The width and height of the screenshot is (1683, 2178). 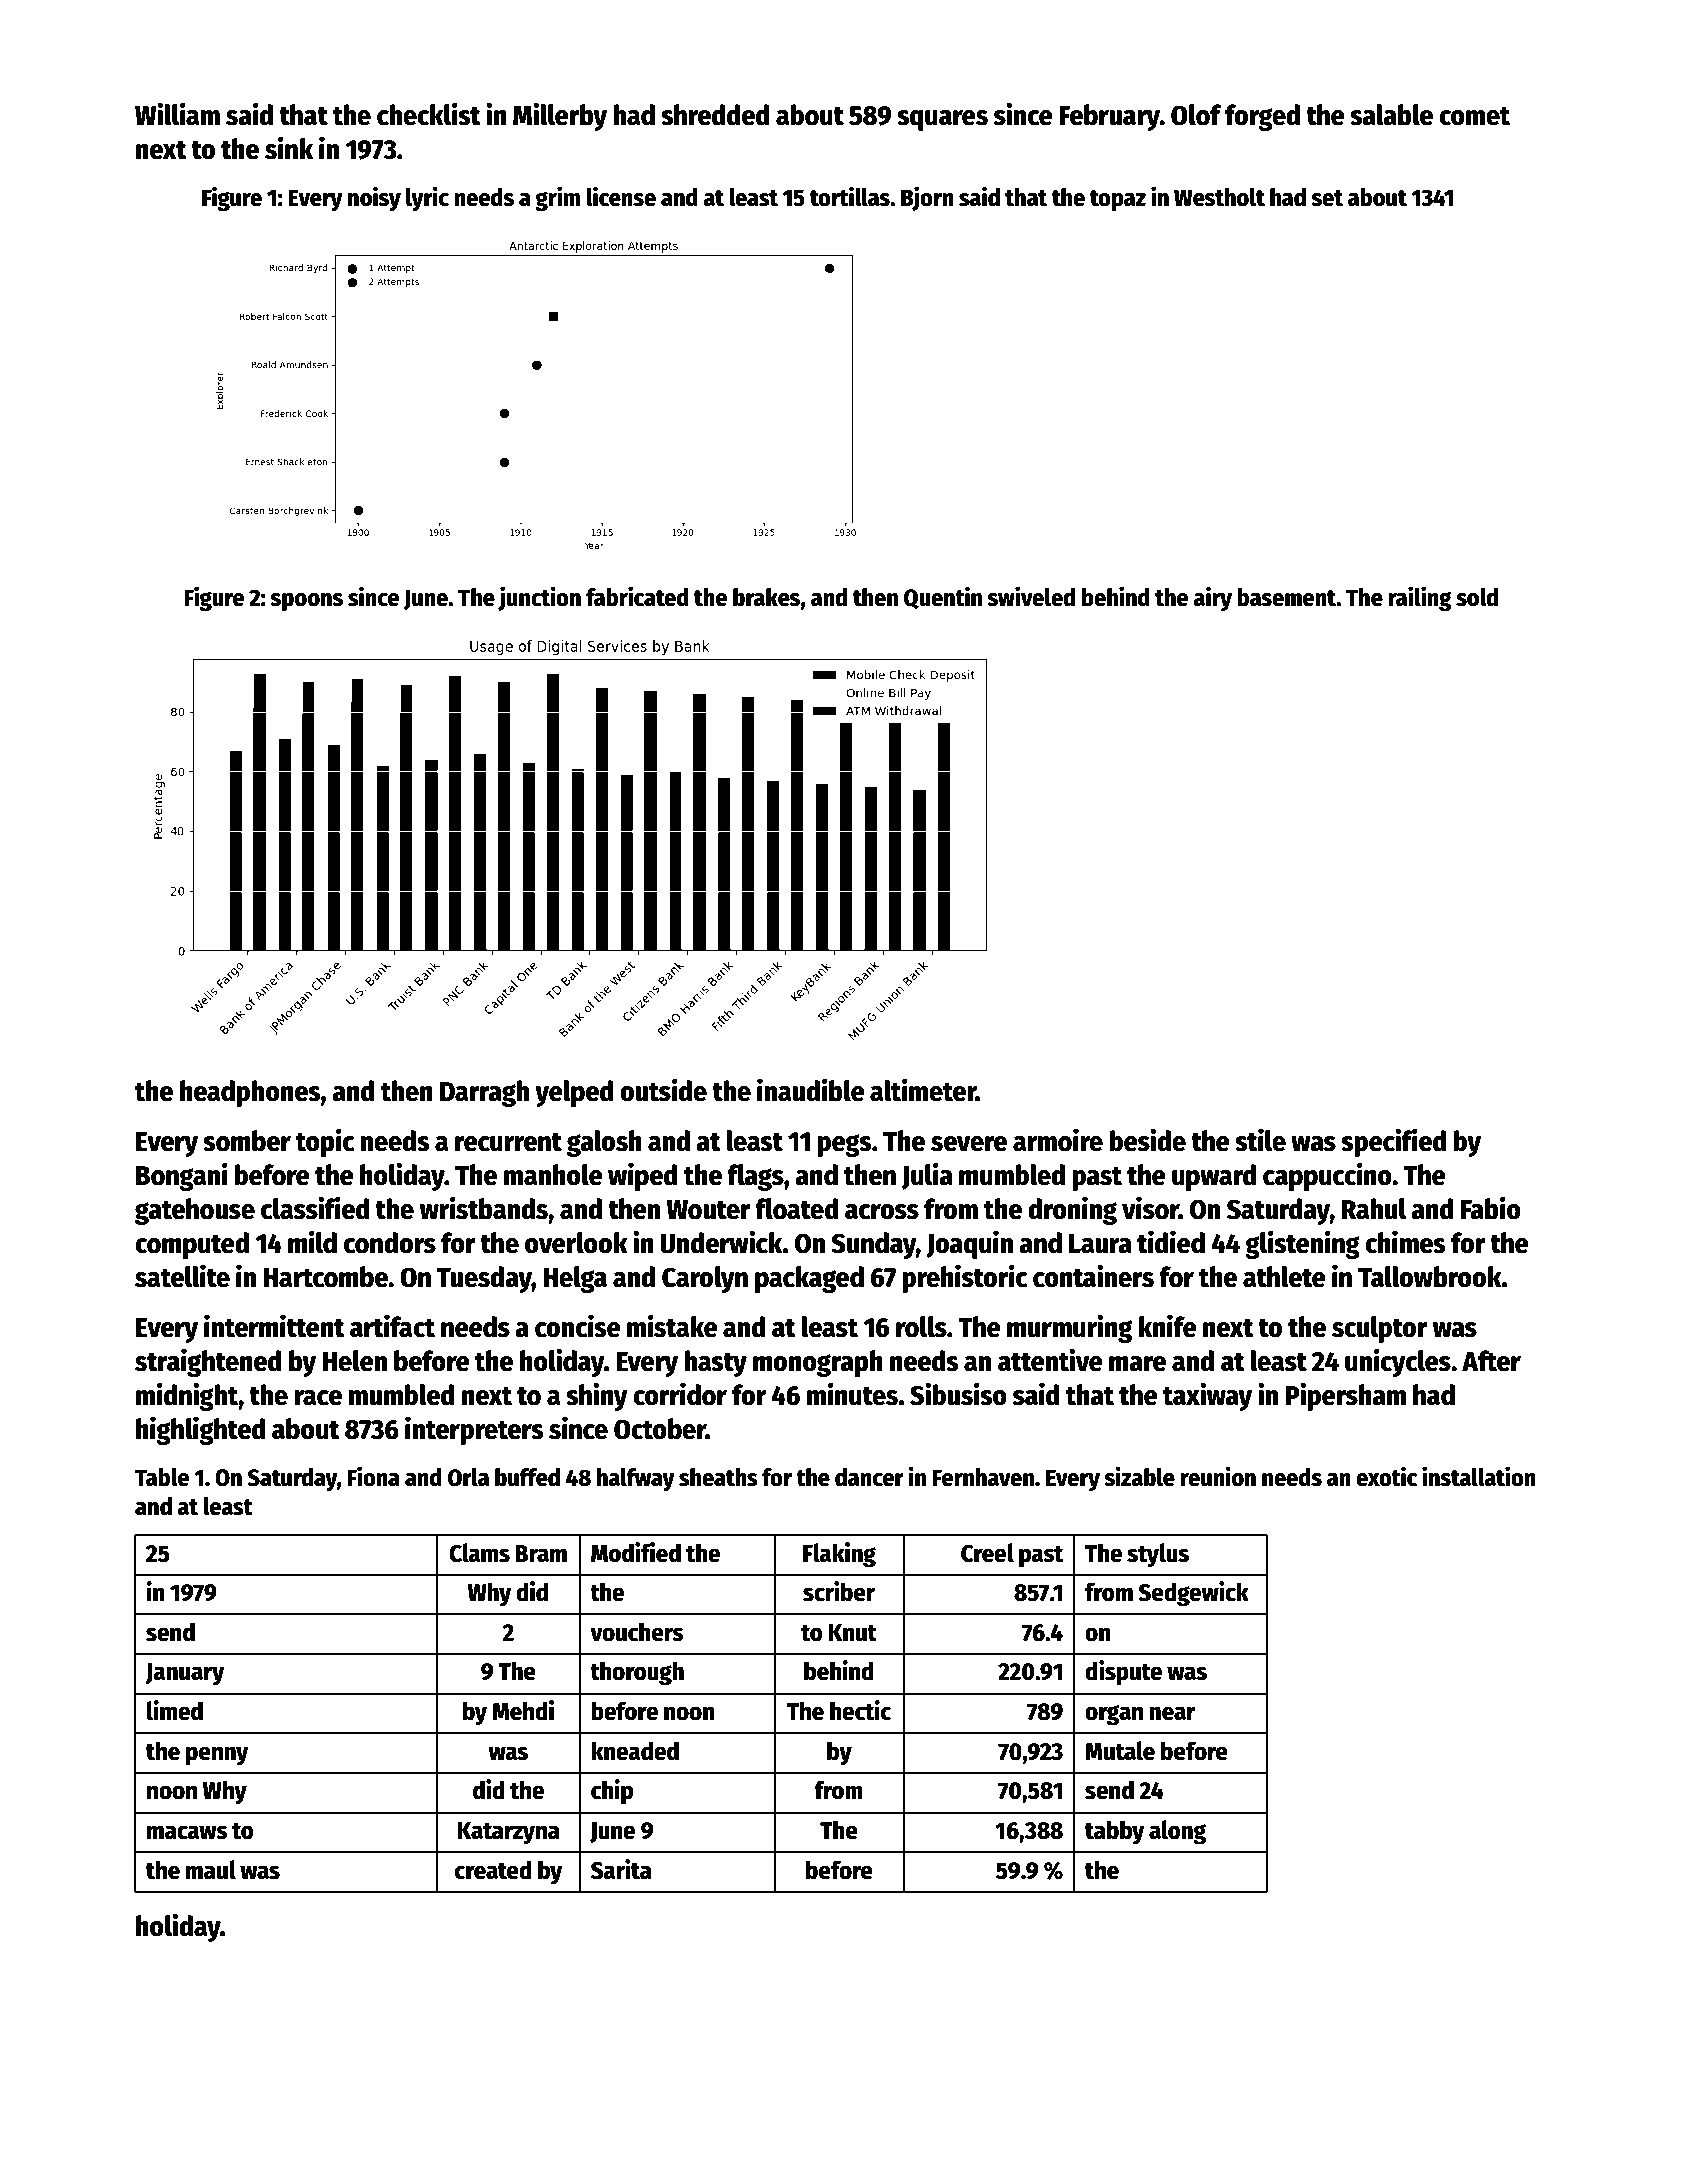 What do you see at coordinates (1386, 1476) in the screenshot?
I see `exotic` at bounding box center [1386, 1476].
